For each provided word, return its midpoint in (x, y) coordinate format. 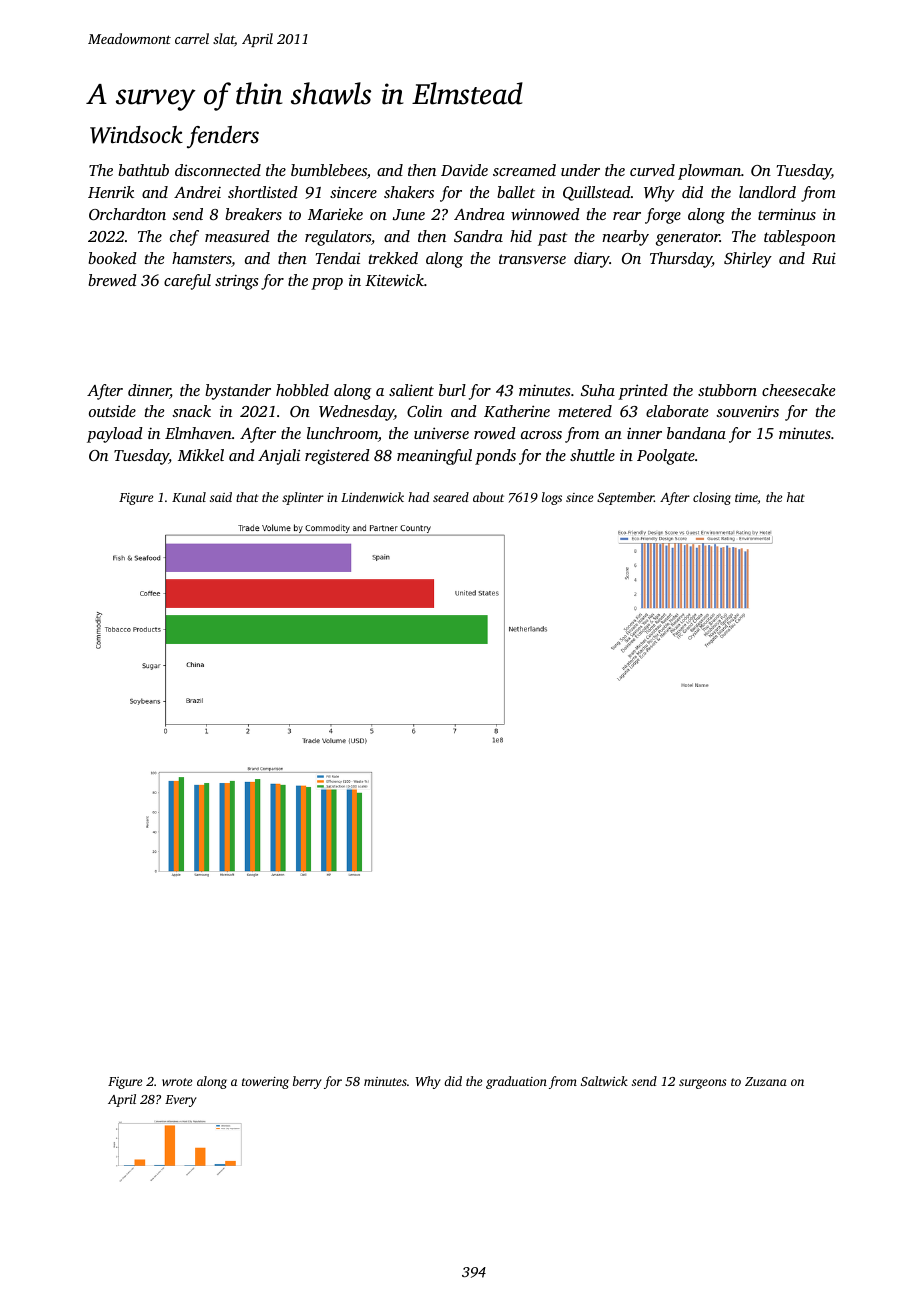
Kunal (189, 497)
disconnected (218, 170)
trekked (393, 258)
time (746, 497)
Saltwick (604, 1081)
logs (552, 498)
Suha (598, 390)
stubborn (727, 390)
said (221, 497)
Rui (824, 258)
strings (236, 282)
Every (181, 1101)
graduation (516, 1082)
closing (712, 498)
